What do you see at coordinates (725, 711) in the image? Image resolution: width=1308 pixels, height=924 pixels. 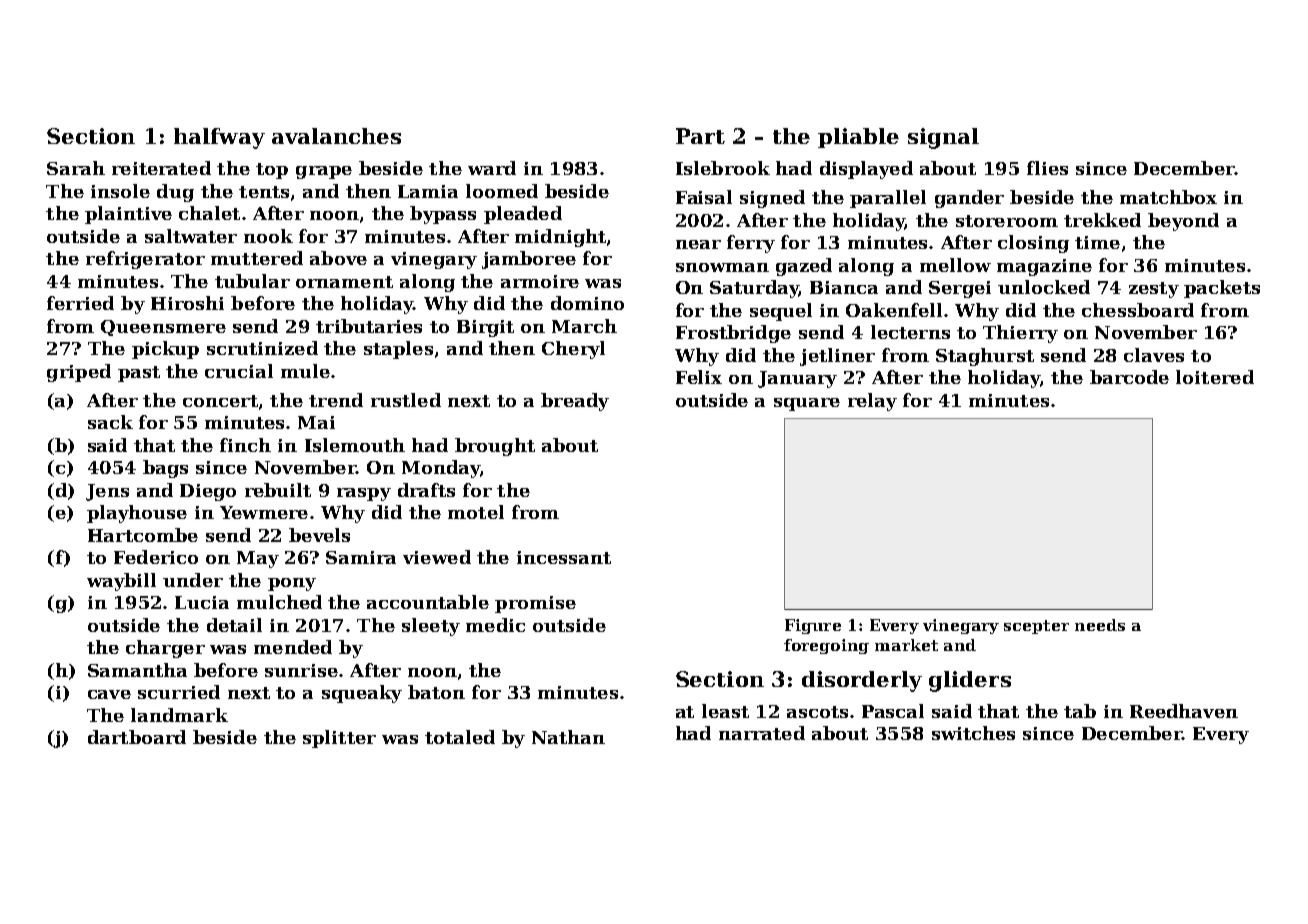 I see `least` at bounding box center [725, 711].
